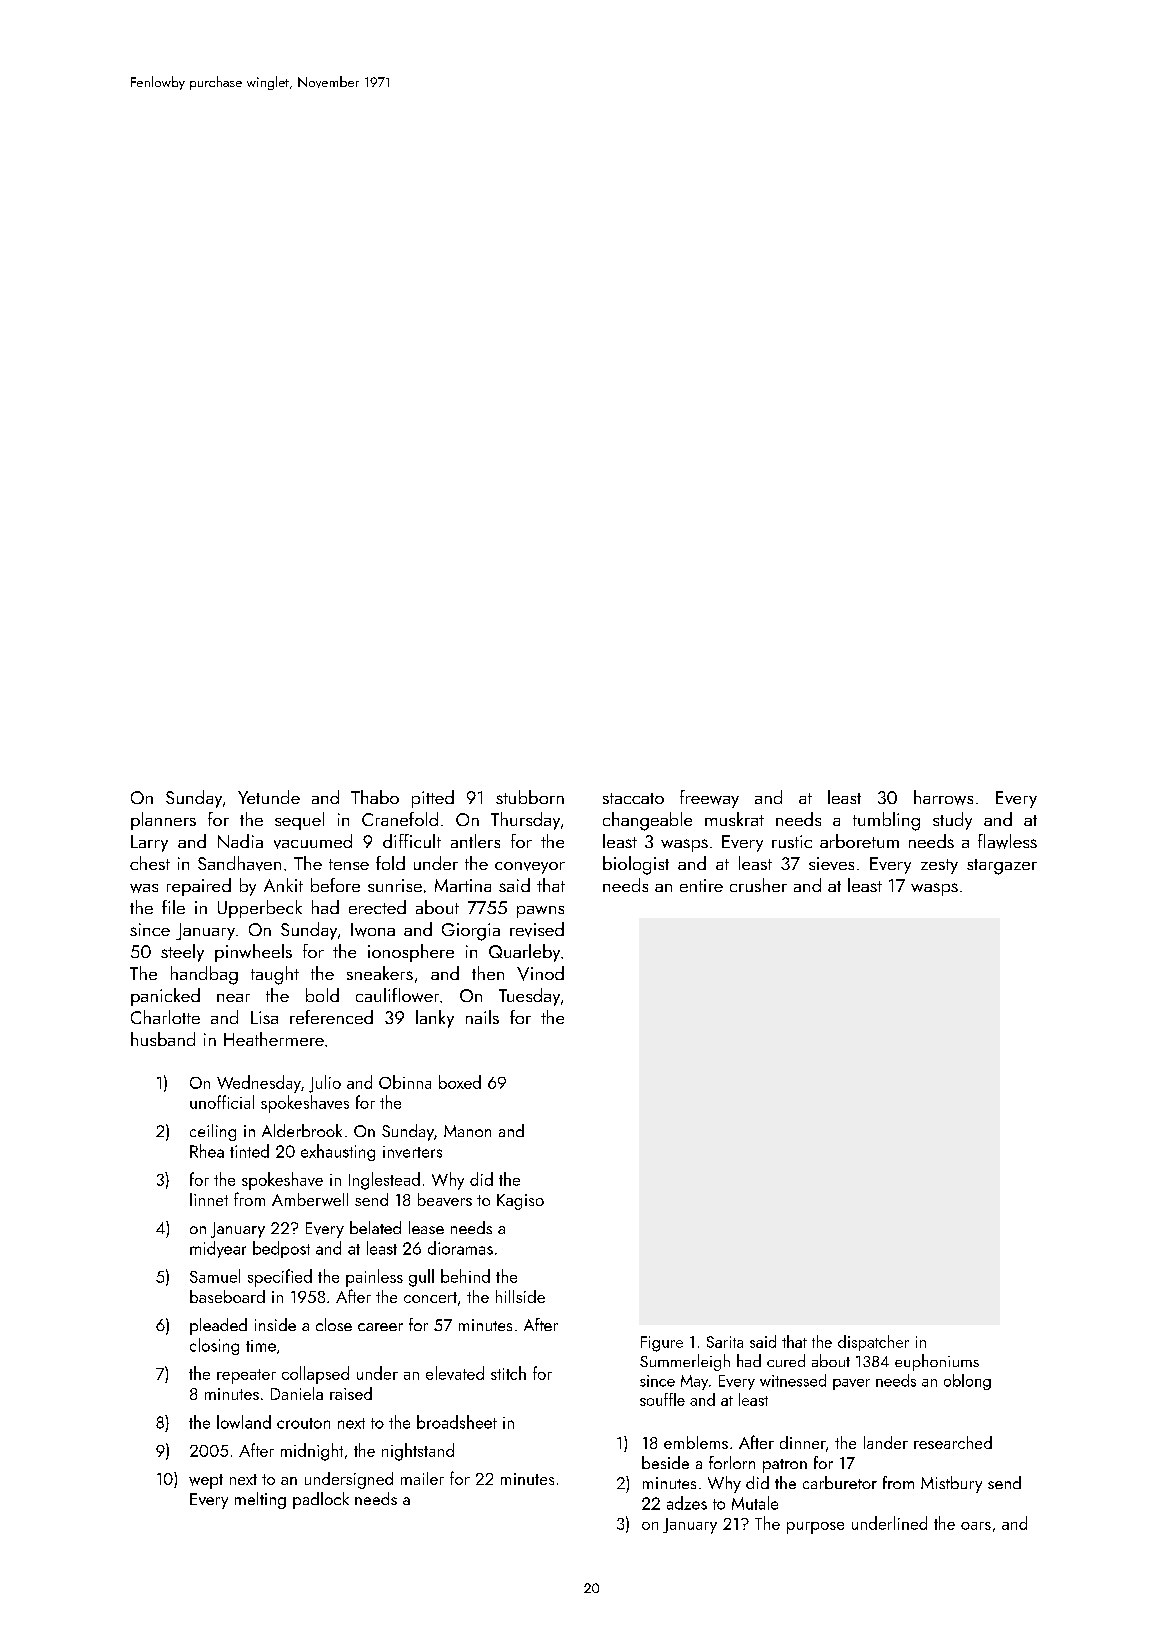 This screenshot has height=1651, width=1167. I want to click on Kagiso, so click(520, 1202).
